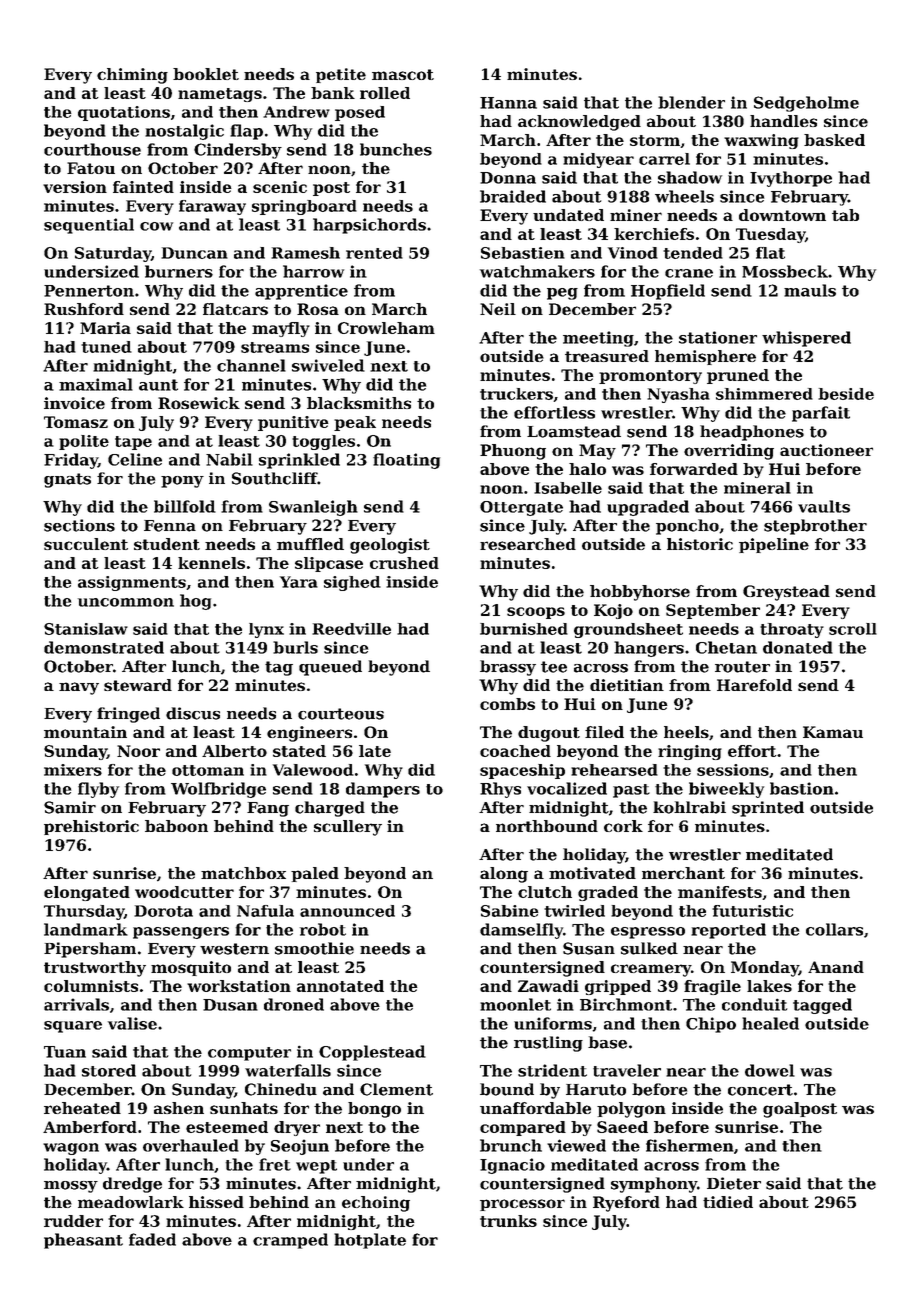  Describe the element at coordinates (126, 602) in the screenshot. I see `uncommon` at that location.
